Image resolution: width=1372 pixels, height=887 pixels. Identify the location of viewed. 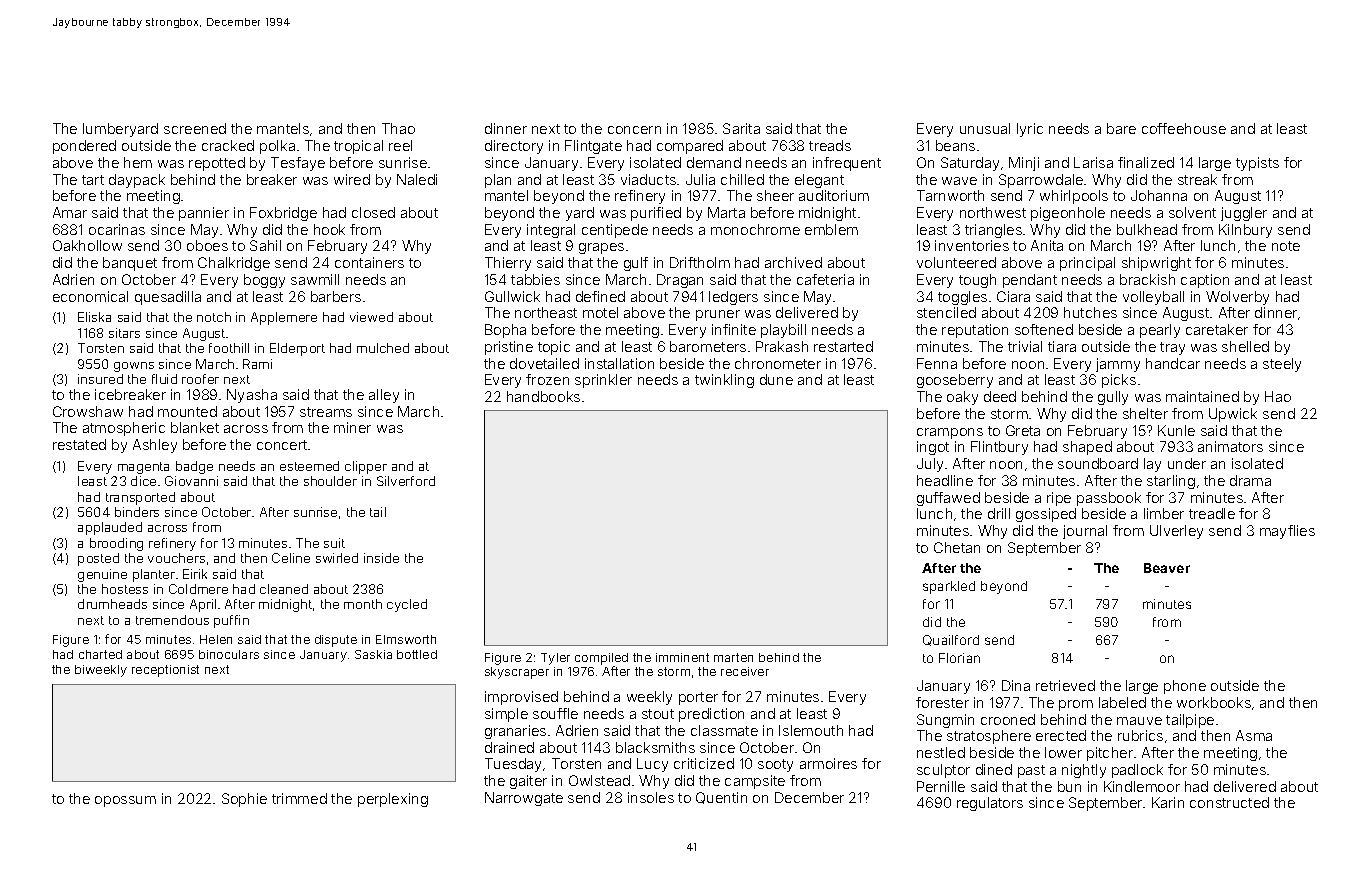
(371, 317).
